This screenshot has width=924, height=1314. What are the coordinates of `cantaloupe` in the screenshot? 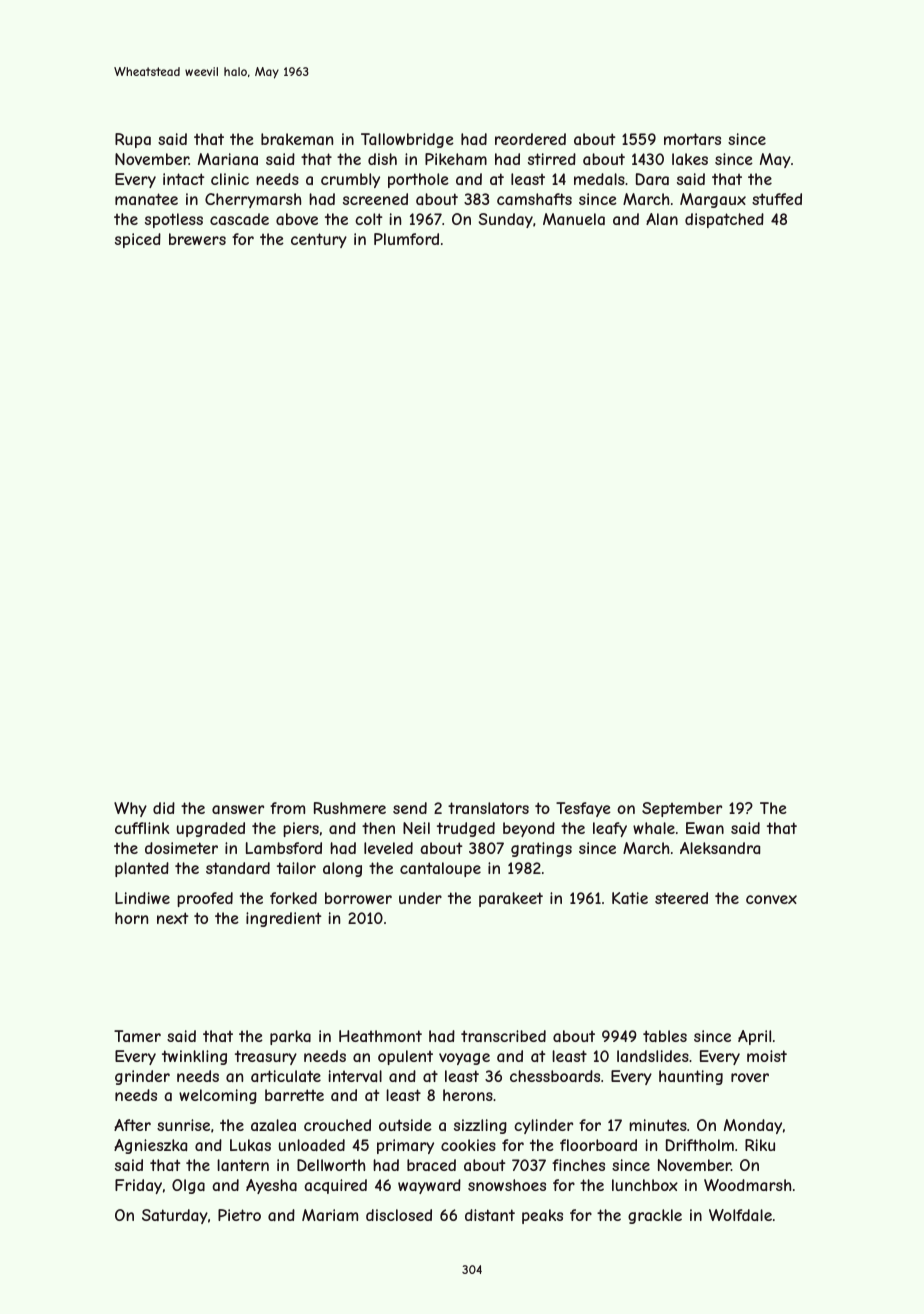 It's located at (440, 869).
